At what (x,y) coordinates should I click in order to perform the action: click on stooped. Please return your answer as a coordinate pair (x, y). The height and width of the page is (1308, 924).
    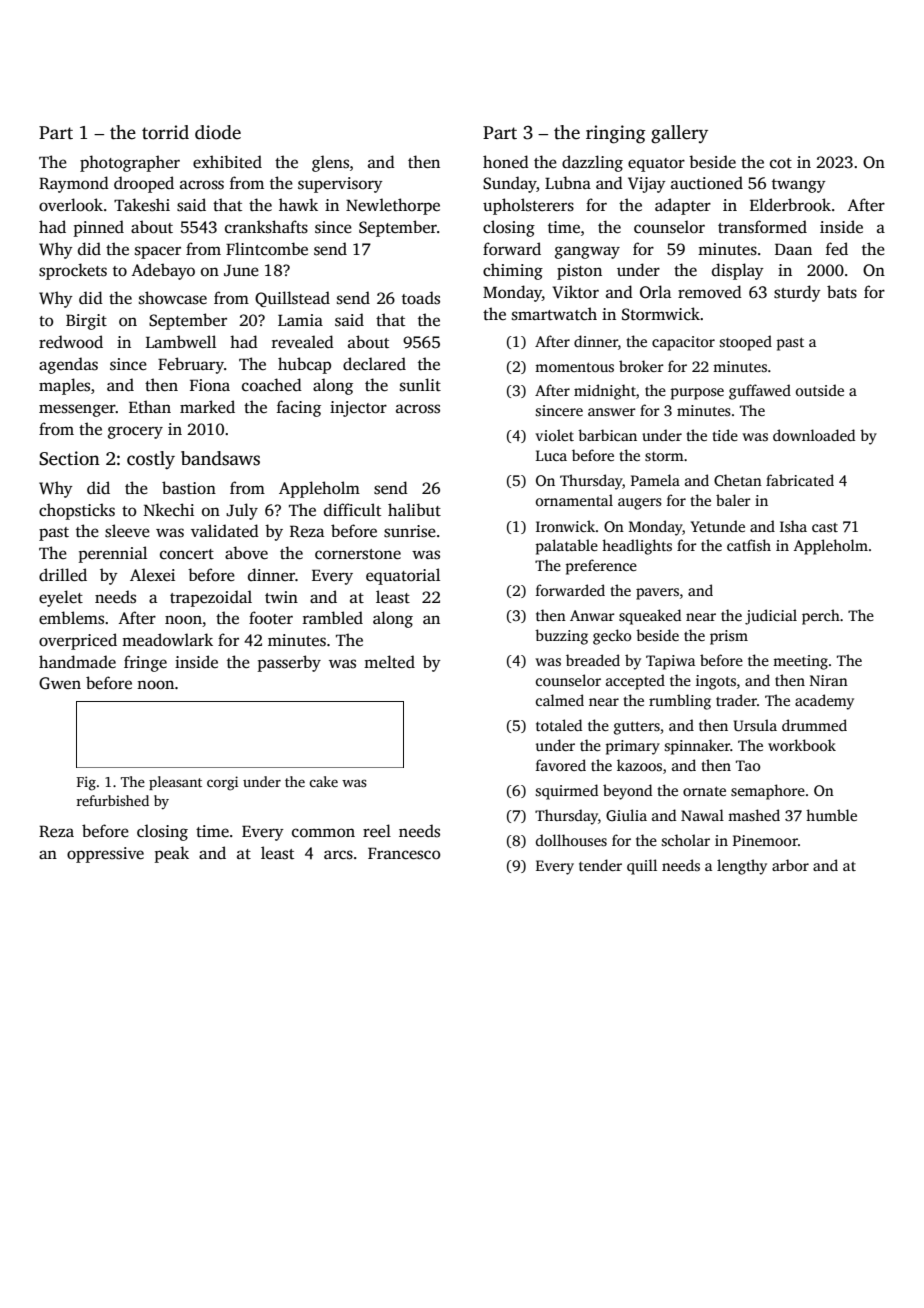
    Looking at the image, I should click on (746, 343).
